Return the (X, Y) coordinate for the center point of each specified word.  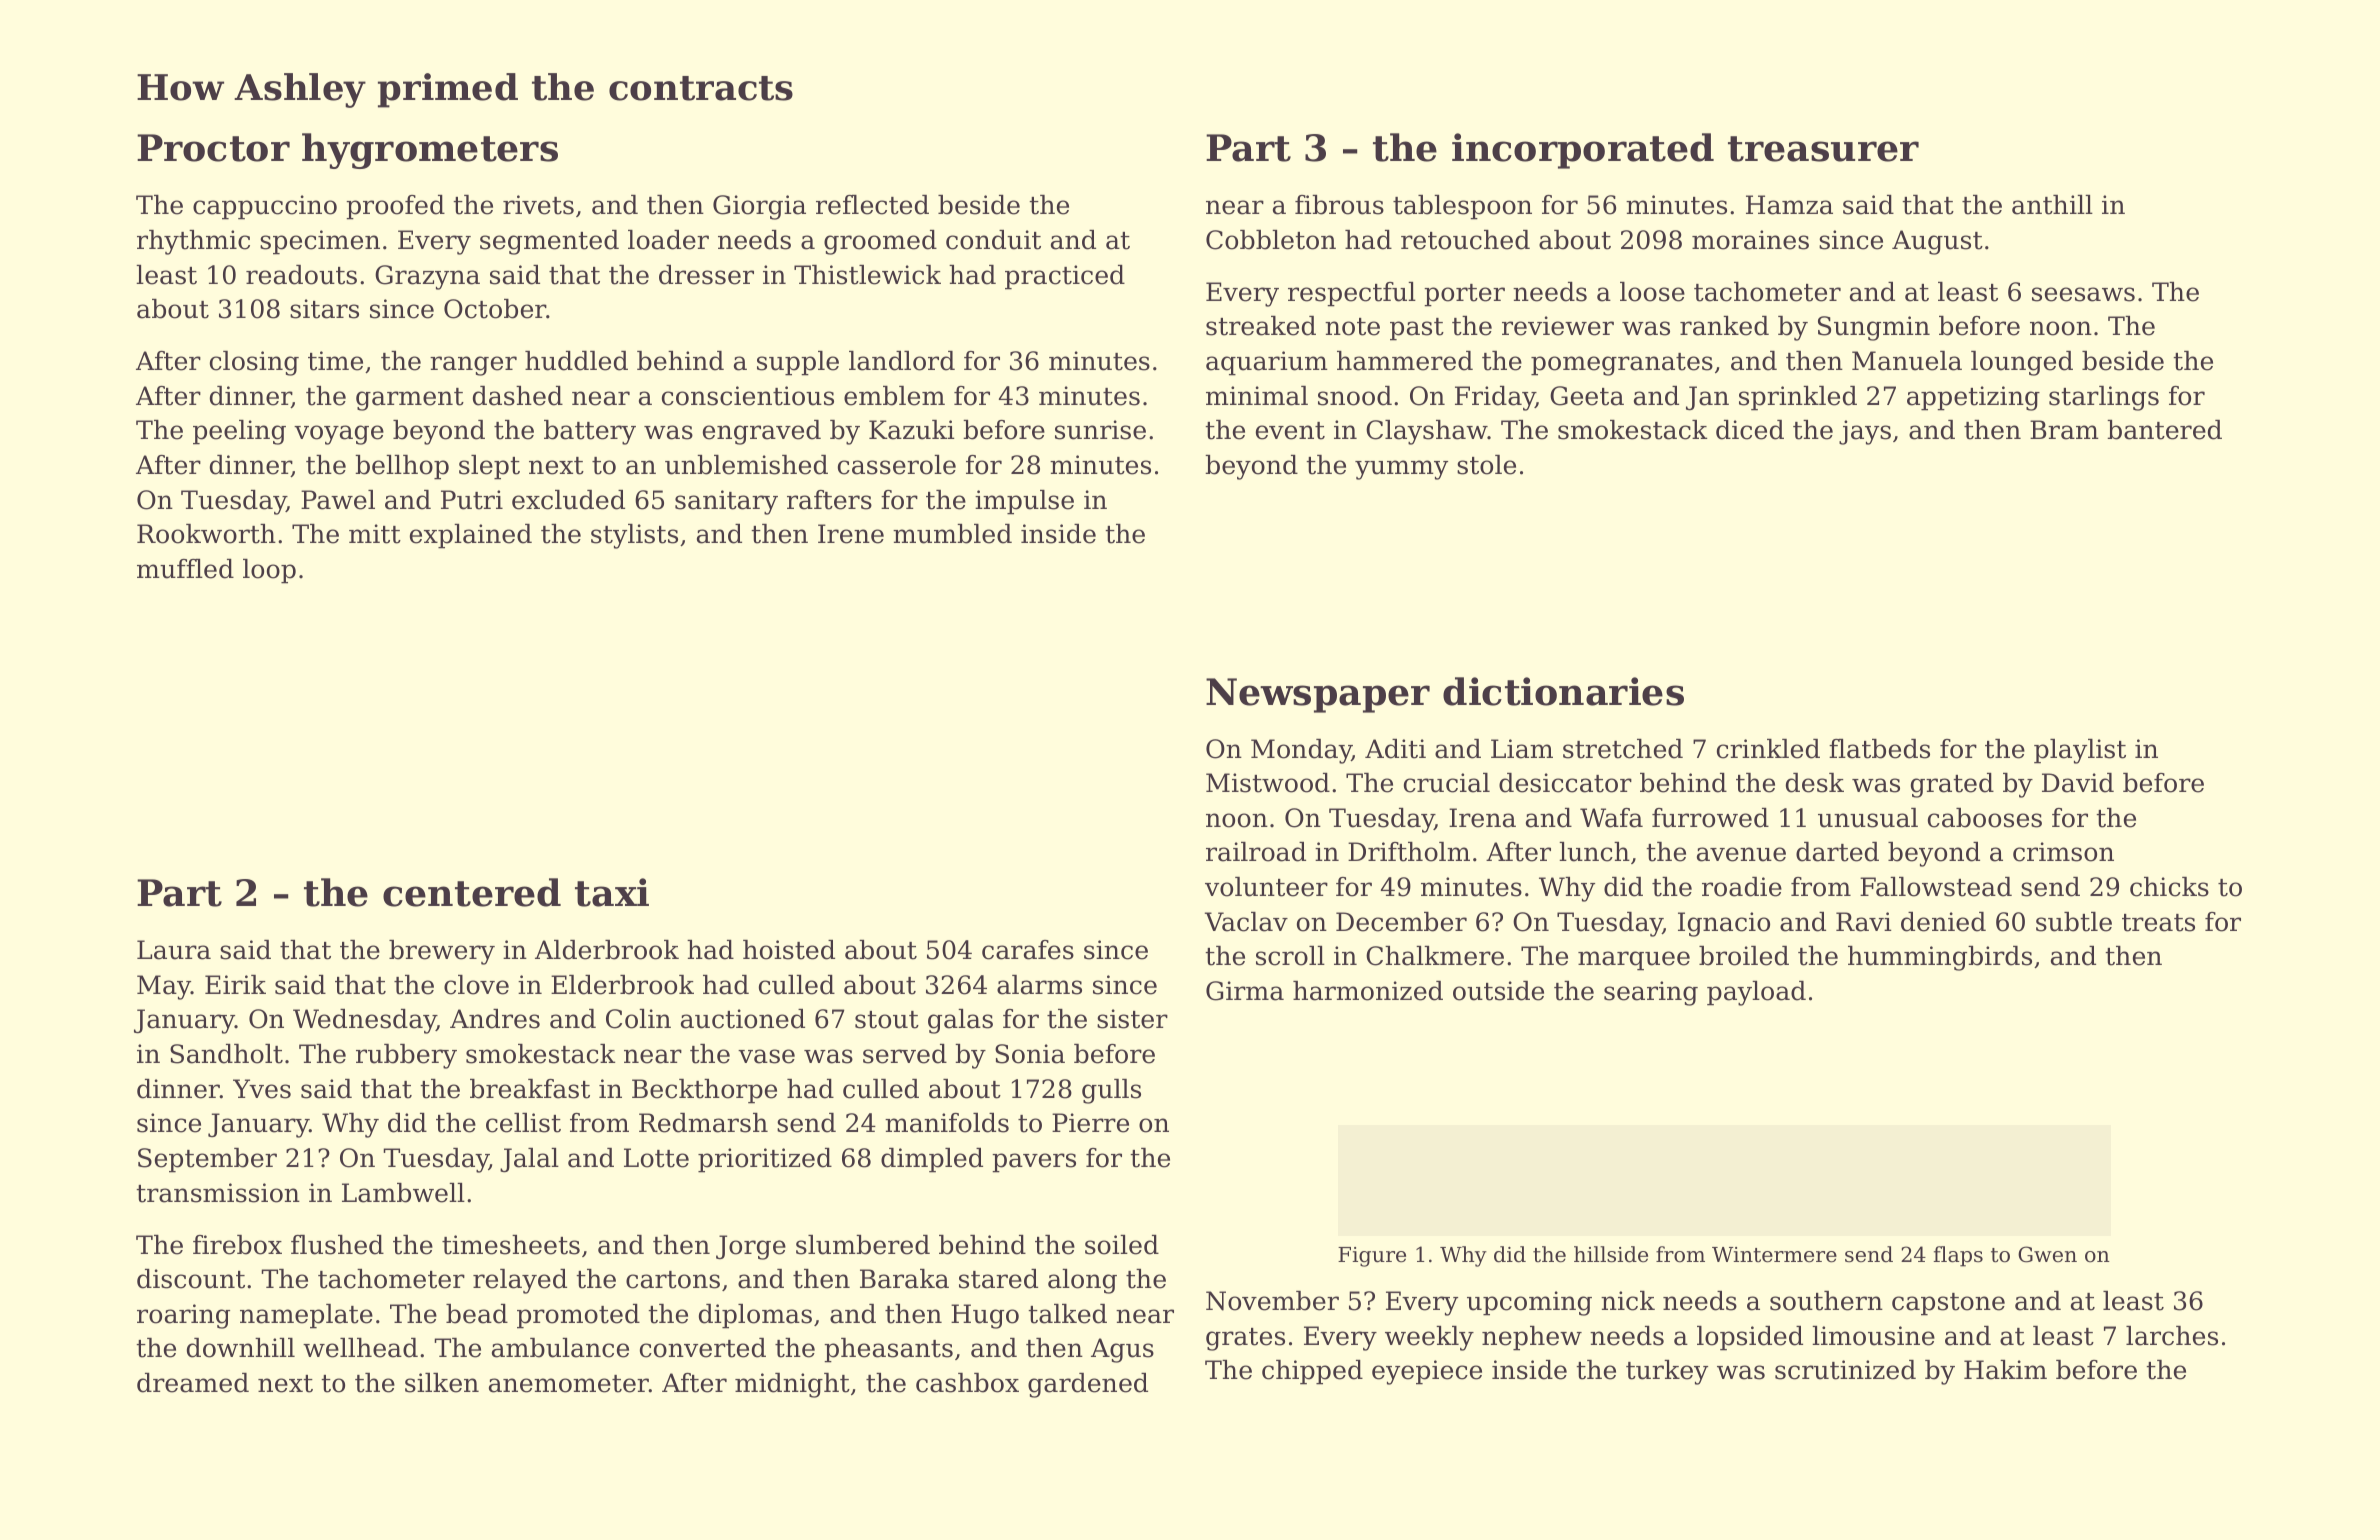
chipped (1312, 1372)
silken (442, 1383)
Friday (1495, 398)
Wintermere (1774, 1255)
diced (1750, 430)
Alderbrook (607, 950)
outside (1498, 991)
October (495, 309)
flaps (1958, 1256)
